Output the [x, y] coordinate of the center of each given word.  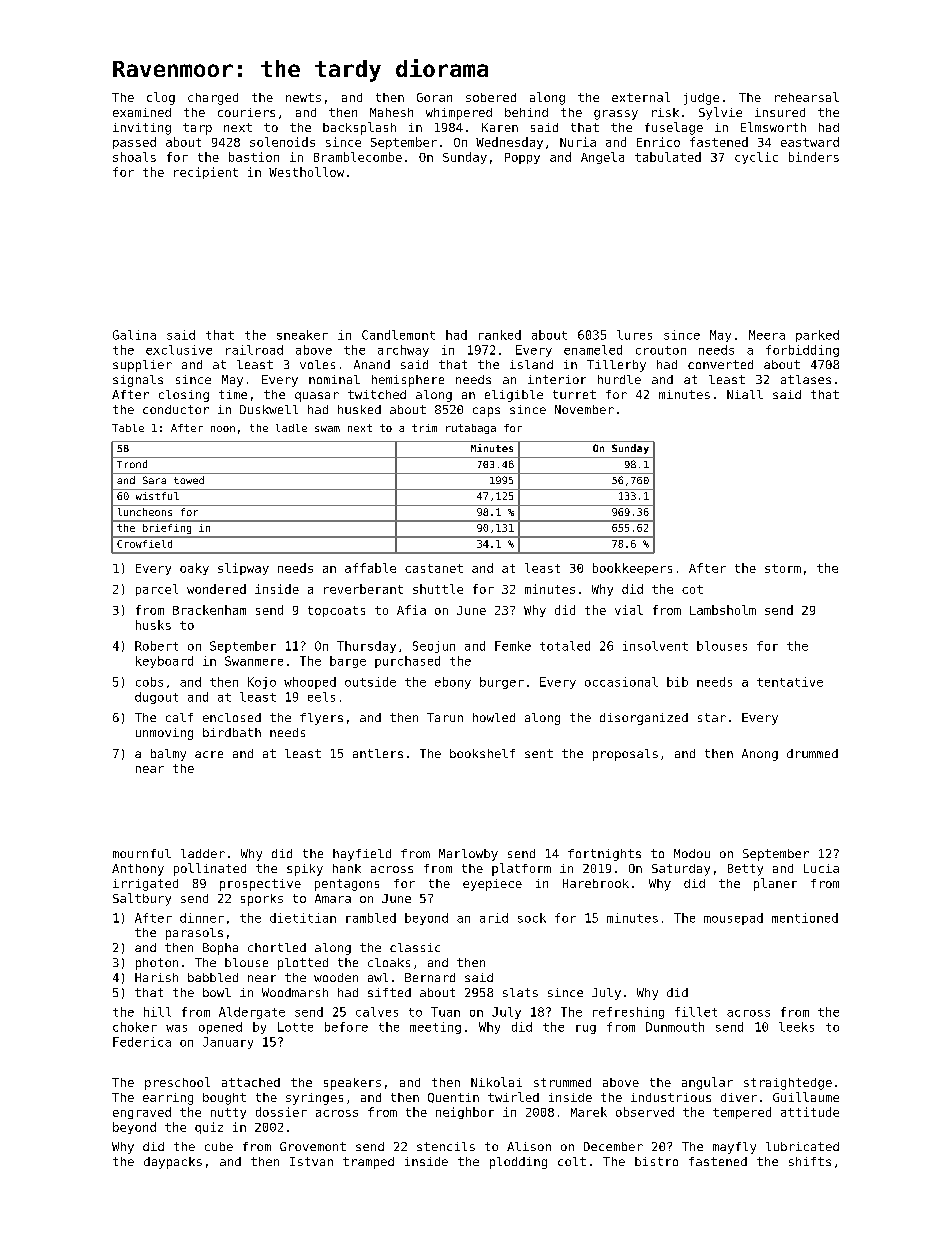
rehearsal [807, 97]
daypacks [173, 1163]
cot [692, 589]
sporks [262, 900]
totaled [565, 646]
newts [303, 97]
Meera [767, 335]
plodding [518, 1163]
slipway [243, 569]
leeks [796, 1027]
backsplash [359, 128]
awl [378, 977]
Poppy [522, 158]
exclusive [179, 350]
